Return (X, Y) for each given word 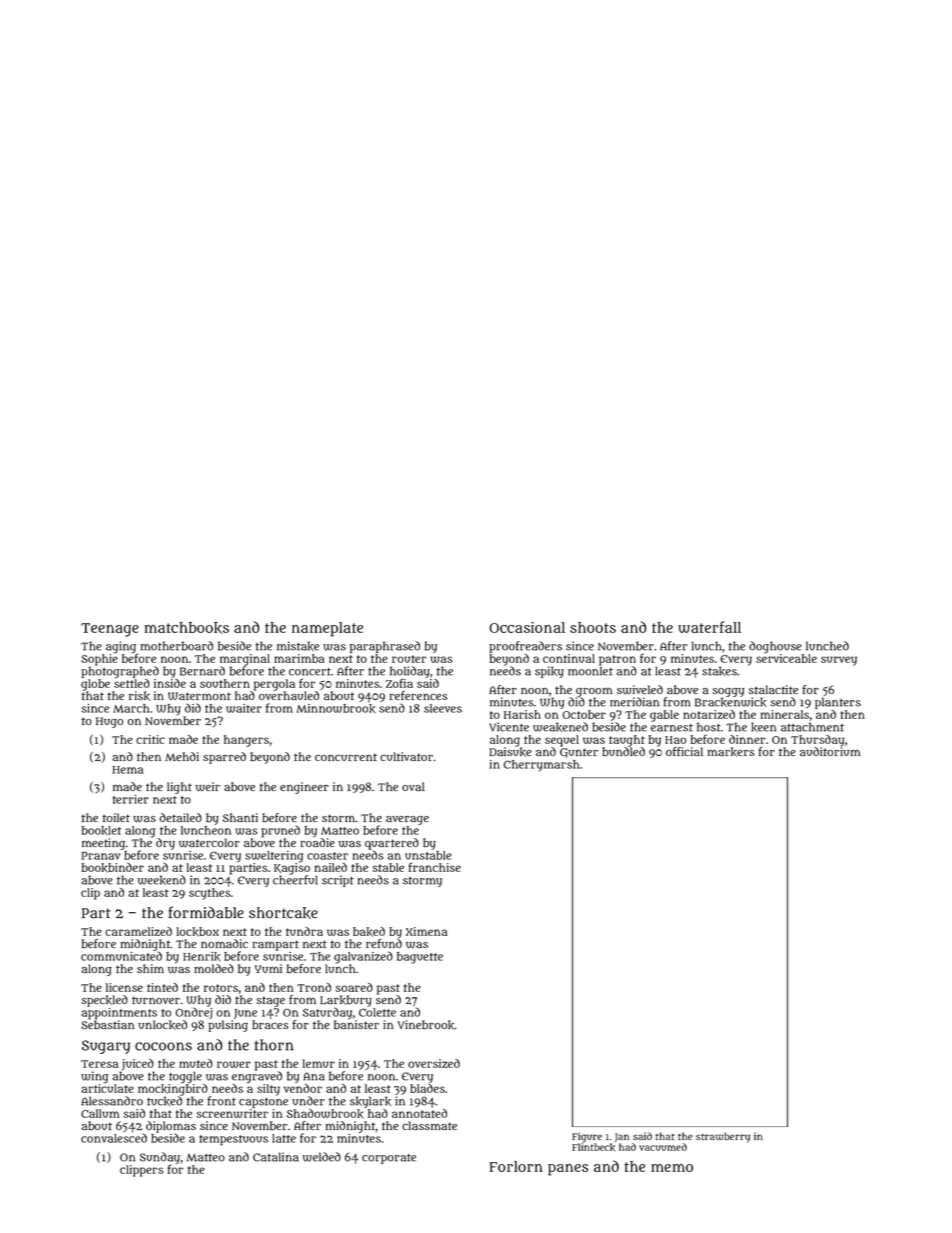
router (409, 659)
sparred (224, 758)
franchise (435, 867)
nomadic (224, 943)
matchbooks (186, 628)
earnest (672, 728)
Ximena (426, 931)
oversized (434, 1063)
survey (839, 661)
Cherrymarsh (541, 766)
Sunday (160, 1158)
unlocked (162, 1025)
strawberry (723, 1137)
